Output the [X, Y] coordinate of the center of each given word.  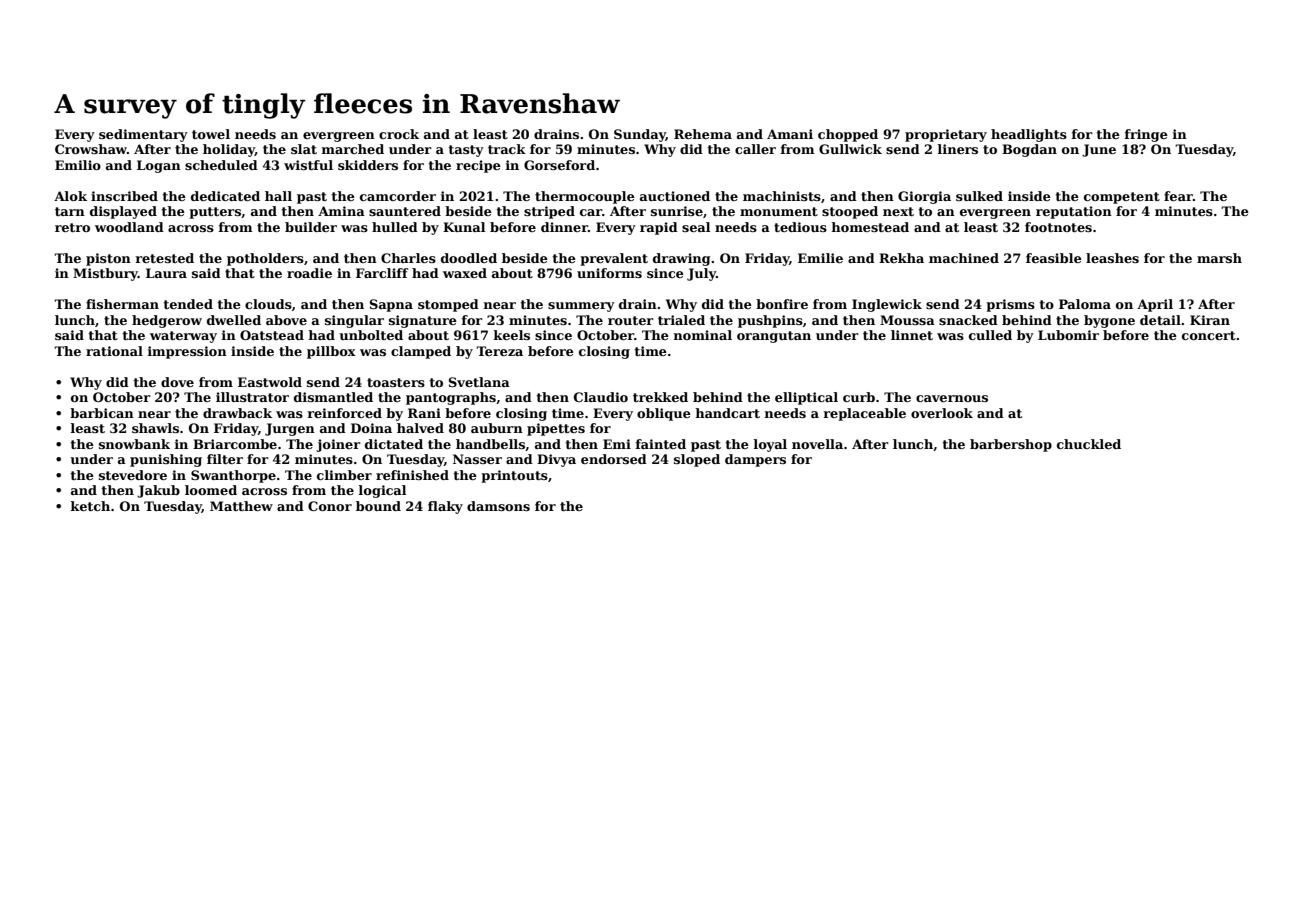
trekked [660, 397]
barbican [102, 413]
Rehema [703, 134]
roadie [309, 273]
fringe [1146, 135]
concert [1209, 335]
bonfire [782, 304]
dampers [755, 460]
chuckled [1089, 444]
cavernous [952, 398]
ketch [90, 506]
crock [399, 134]
